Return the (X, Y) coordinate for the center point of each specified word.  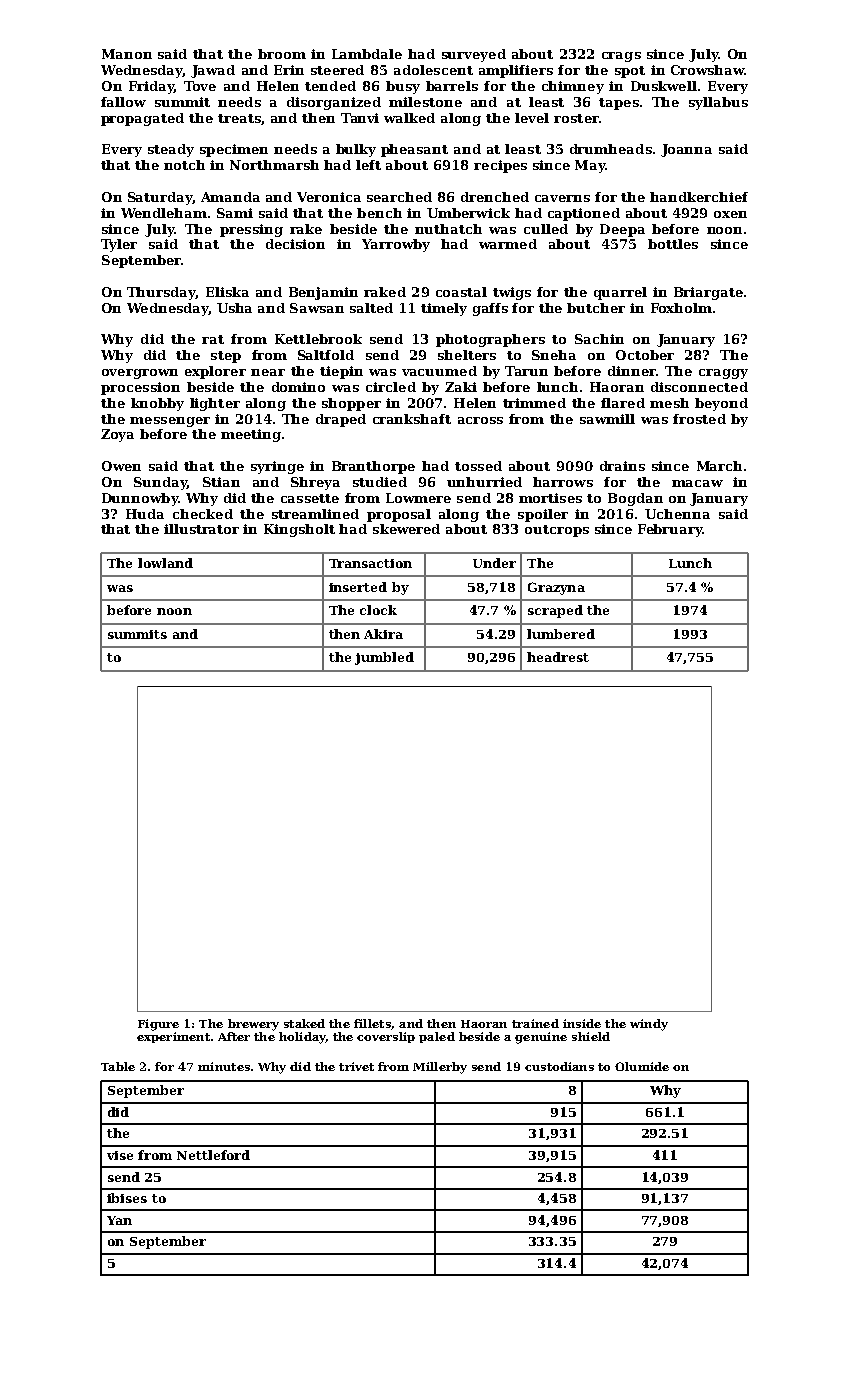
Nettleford (213, 1155)
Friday (151, 87)
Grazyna (556, 588)
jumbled (384, 658)
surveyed (474, 55)
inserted (358, 587)
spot (630, 72)
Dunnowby (140, 499)
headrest (558, 657)
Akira (383, 634)
